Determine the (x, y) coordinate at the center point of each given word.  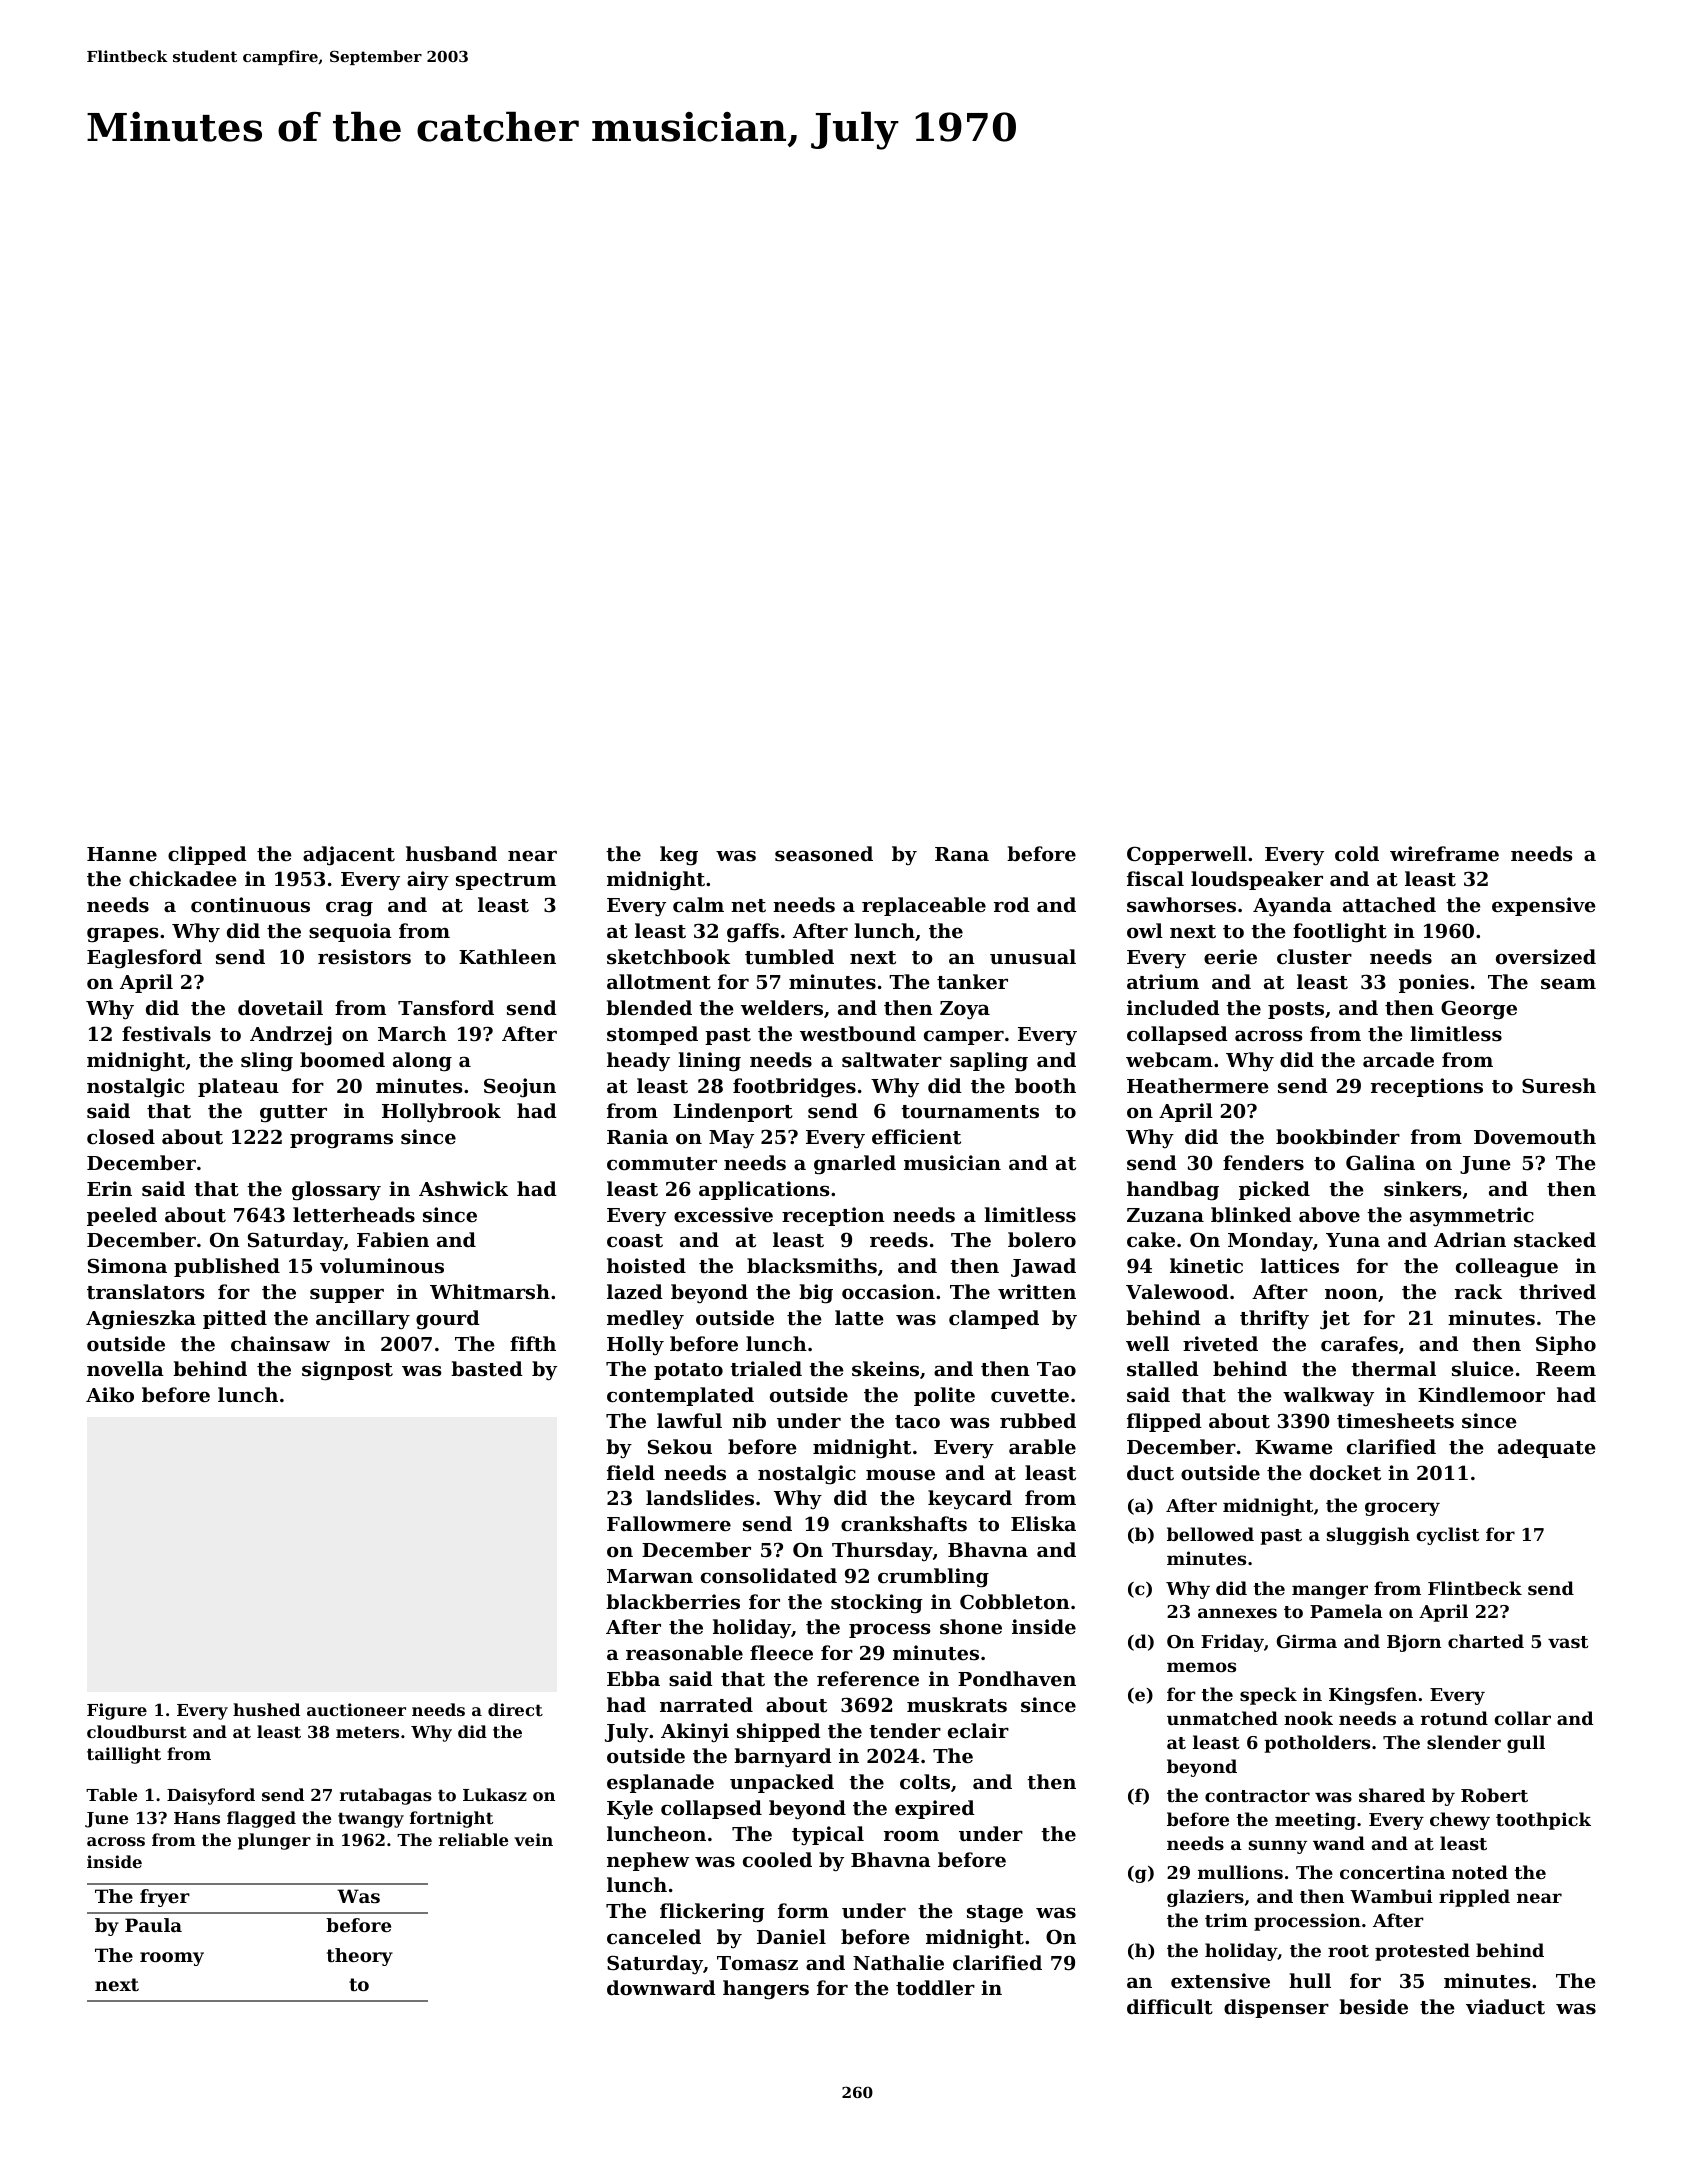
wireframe (1444, 853)
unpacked (782, 1783)
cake (1151, 1239)
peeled (122, 1216)
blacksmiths (812, 1266)
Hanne (122, 854)
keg (679, 856)
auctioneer (356, 1709)
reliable (473, 1839)
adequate (1547, 1448)
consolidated (769, 1576)
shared (1392, 1795)
